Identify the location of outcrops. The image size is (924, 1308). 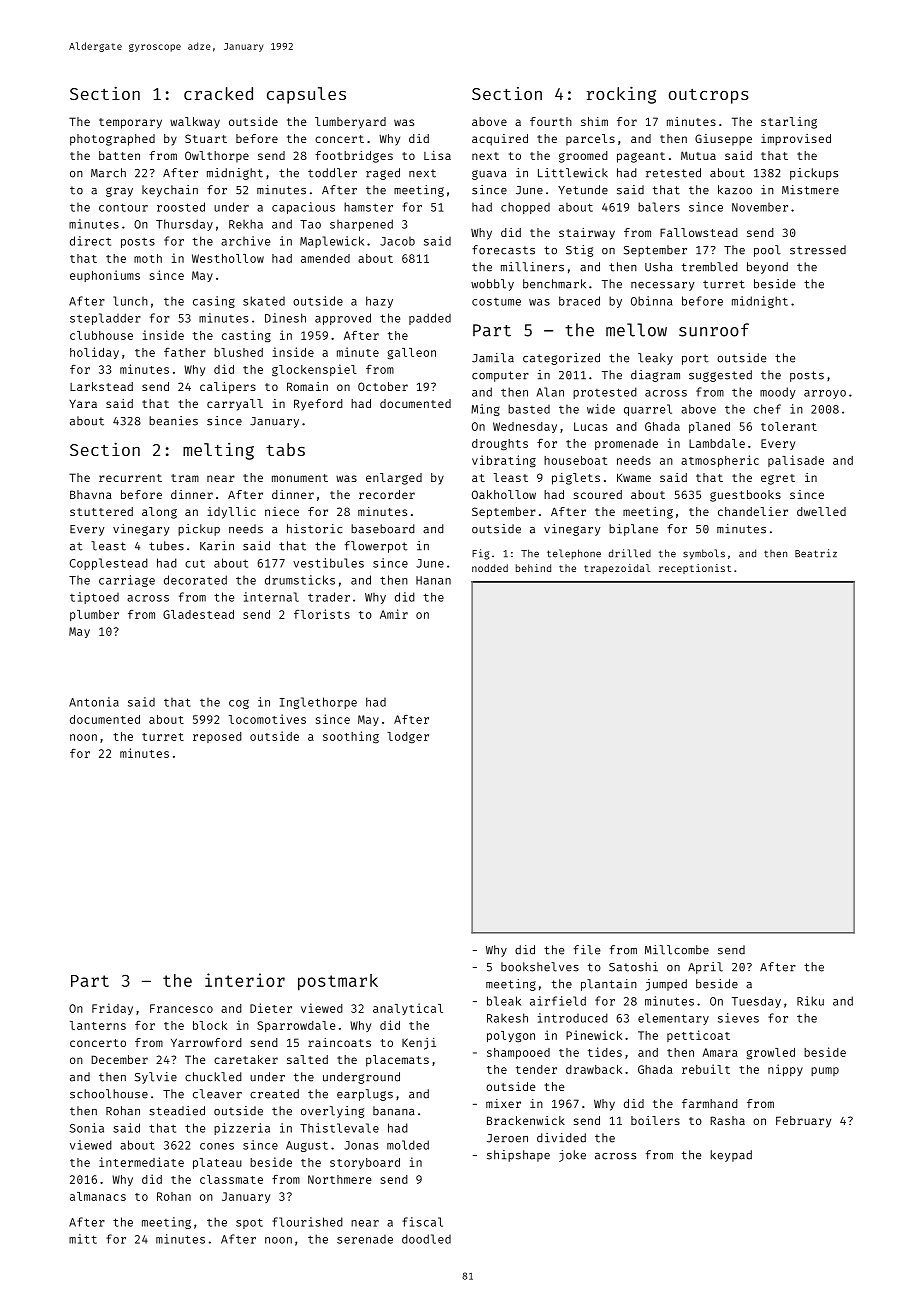
(709, 96).
